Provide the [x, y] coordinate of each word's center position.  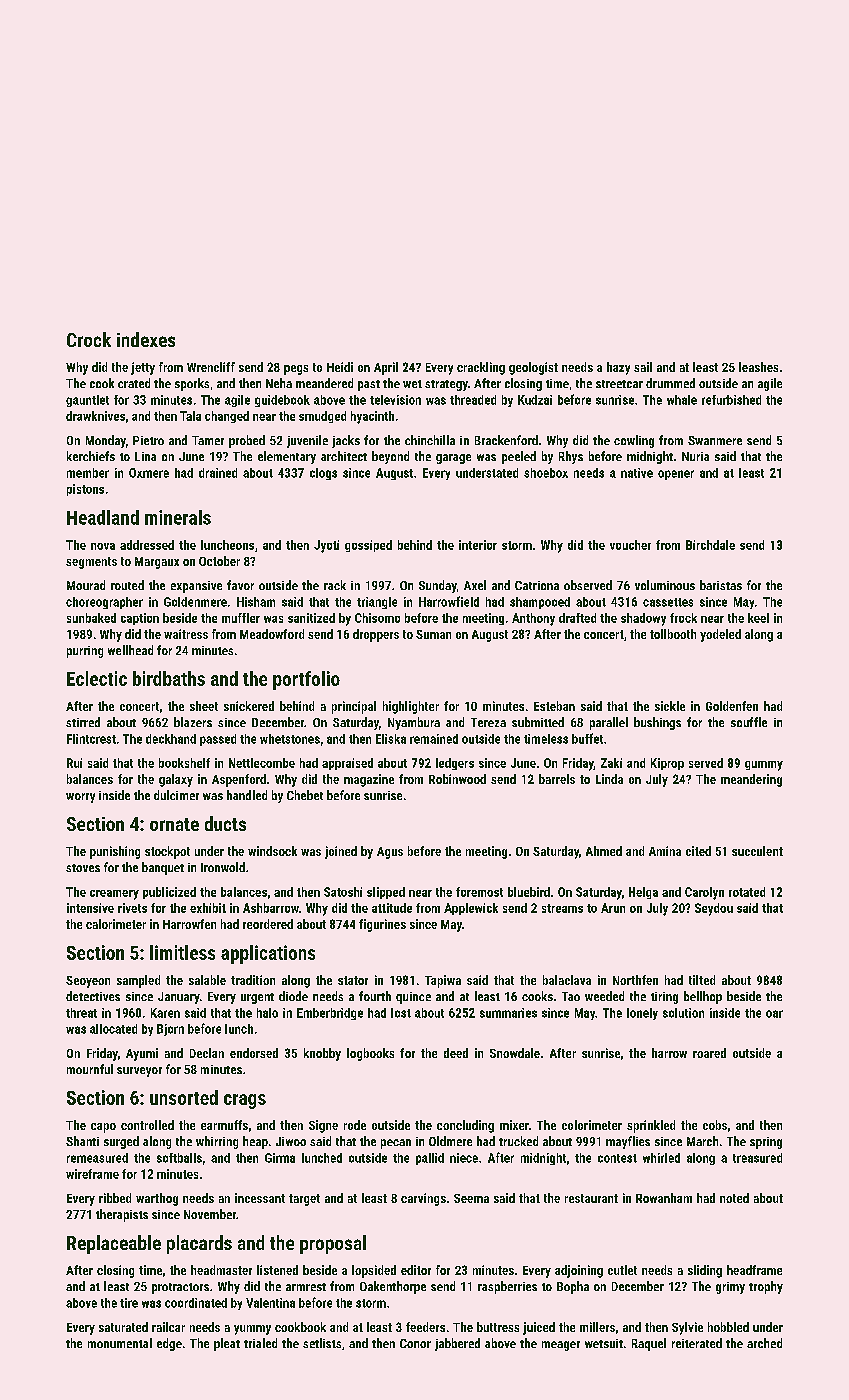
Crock [89, 339]
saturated [123, 1327]
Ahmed [604, 851]
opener [676, 475]
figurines [382, 925]
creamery [114, 895]
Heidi [340, 367]
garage [453, 459]
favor [240, 585]
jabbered [457, 1344]
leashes [758, 367]
